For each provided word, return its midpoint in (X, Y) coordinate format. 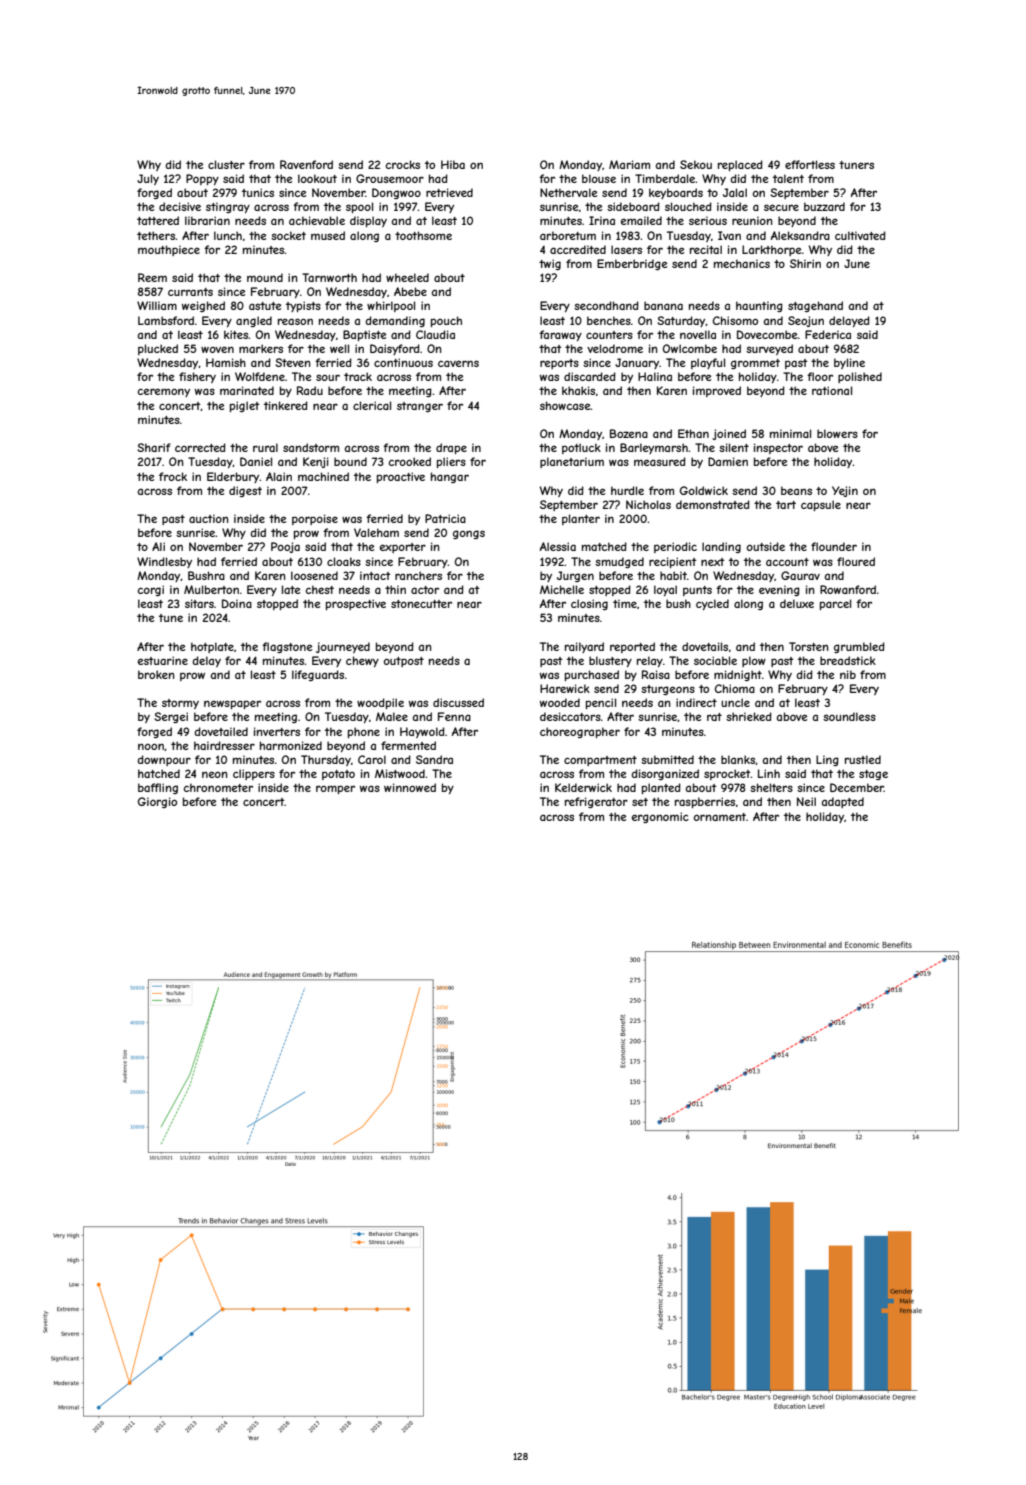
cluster (226, 164)
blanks (738, 760)
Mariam (629, 164)
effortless (810, 164)
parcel (835, 604)
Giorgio (157, 802)
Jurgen (575, 576)
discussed (458, 702)
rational (832, 390)
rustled (863, 759)
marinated (247, 390)
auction (209, 518)
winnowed (410, 787)
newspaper (232, 704)
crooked (409, 461)
